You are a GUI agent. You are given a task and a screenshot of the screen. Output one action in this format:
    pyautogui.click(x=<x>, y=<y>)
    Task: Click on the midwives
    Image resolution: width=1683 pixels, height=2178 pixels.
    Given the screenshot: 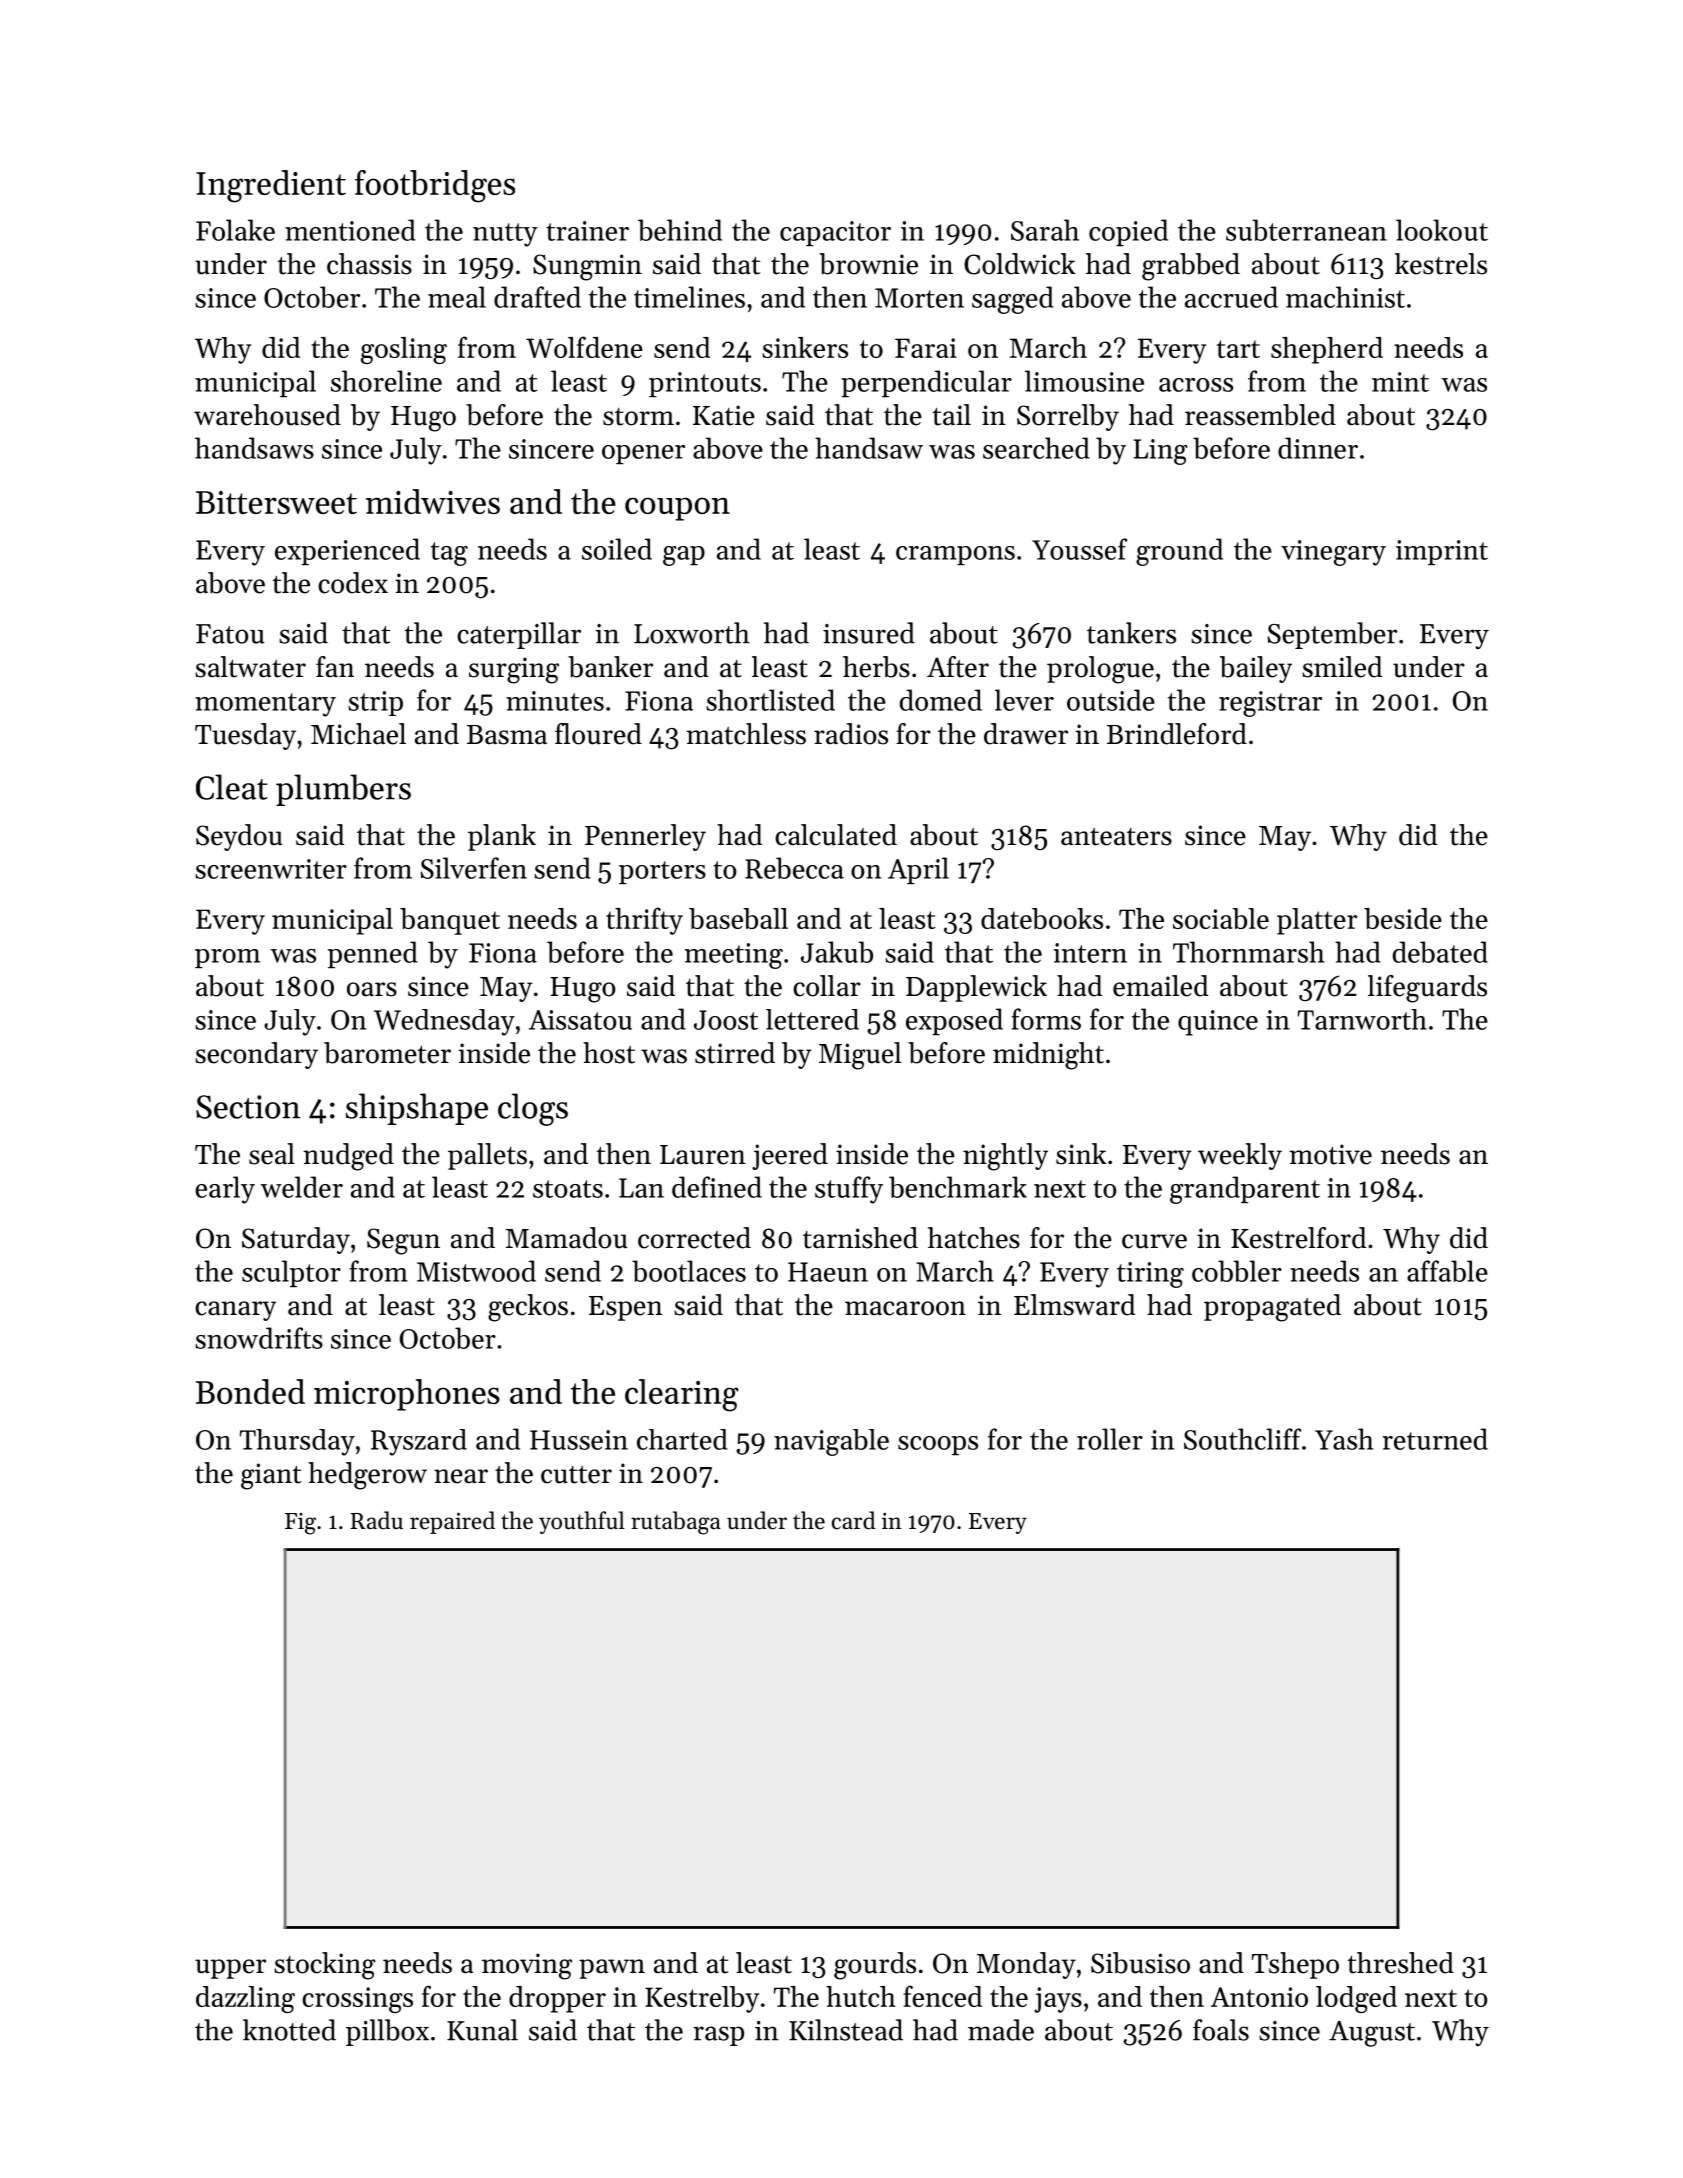 What is the action you would take?
    pyautogui.click(x=433, y=501)
